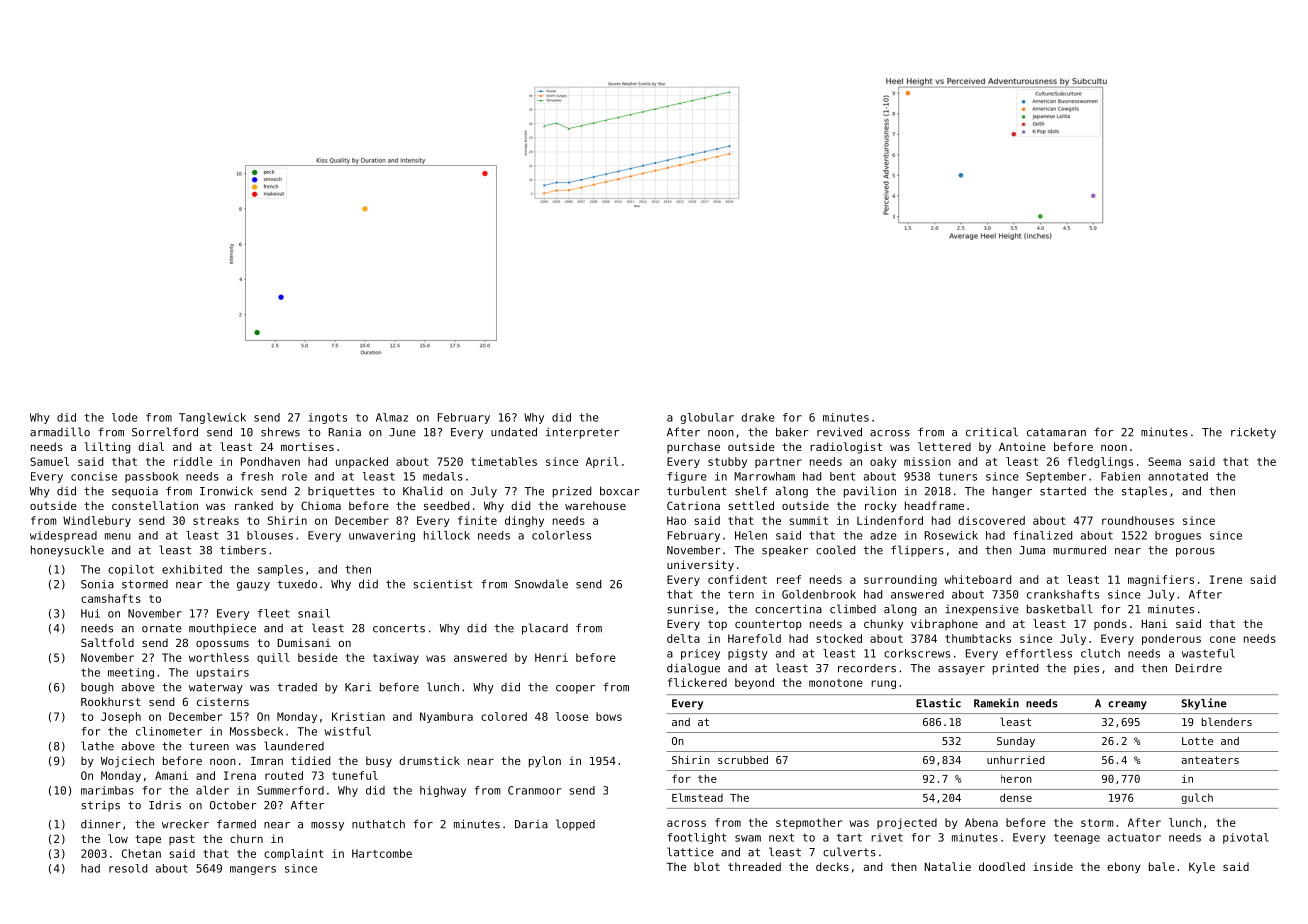 Image resolution: width=1308 pixels, height=924 pixels. I want to click on Cranmoor, so click(534, 790).
